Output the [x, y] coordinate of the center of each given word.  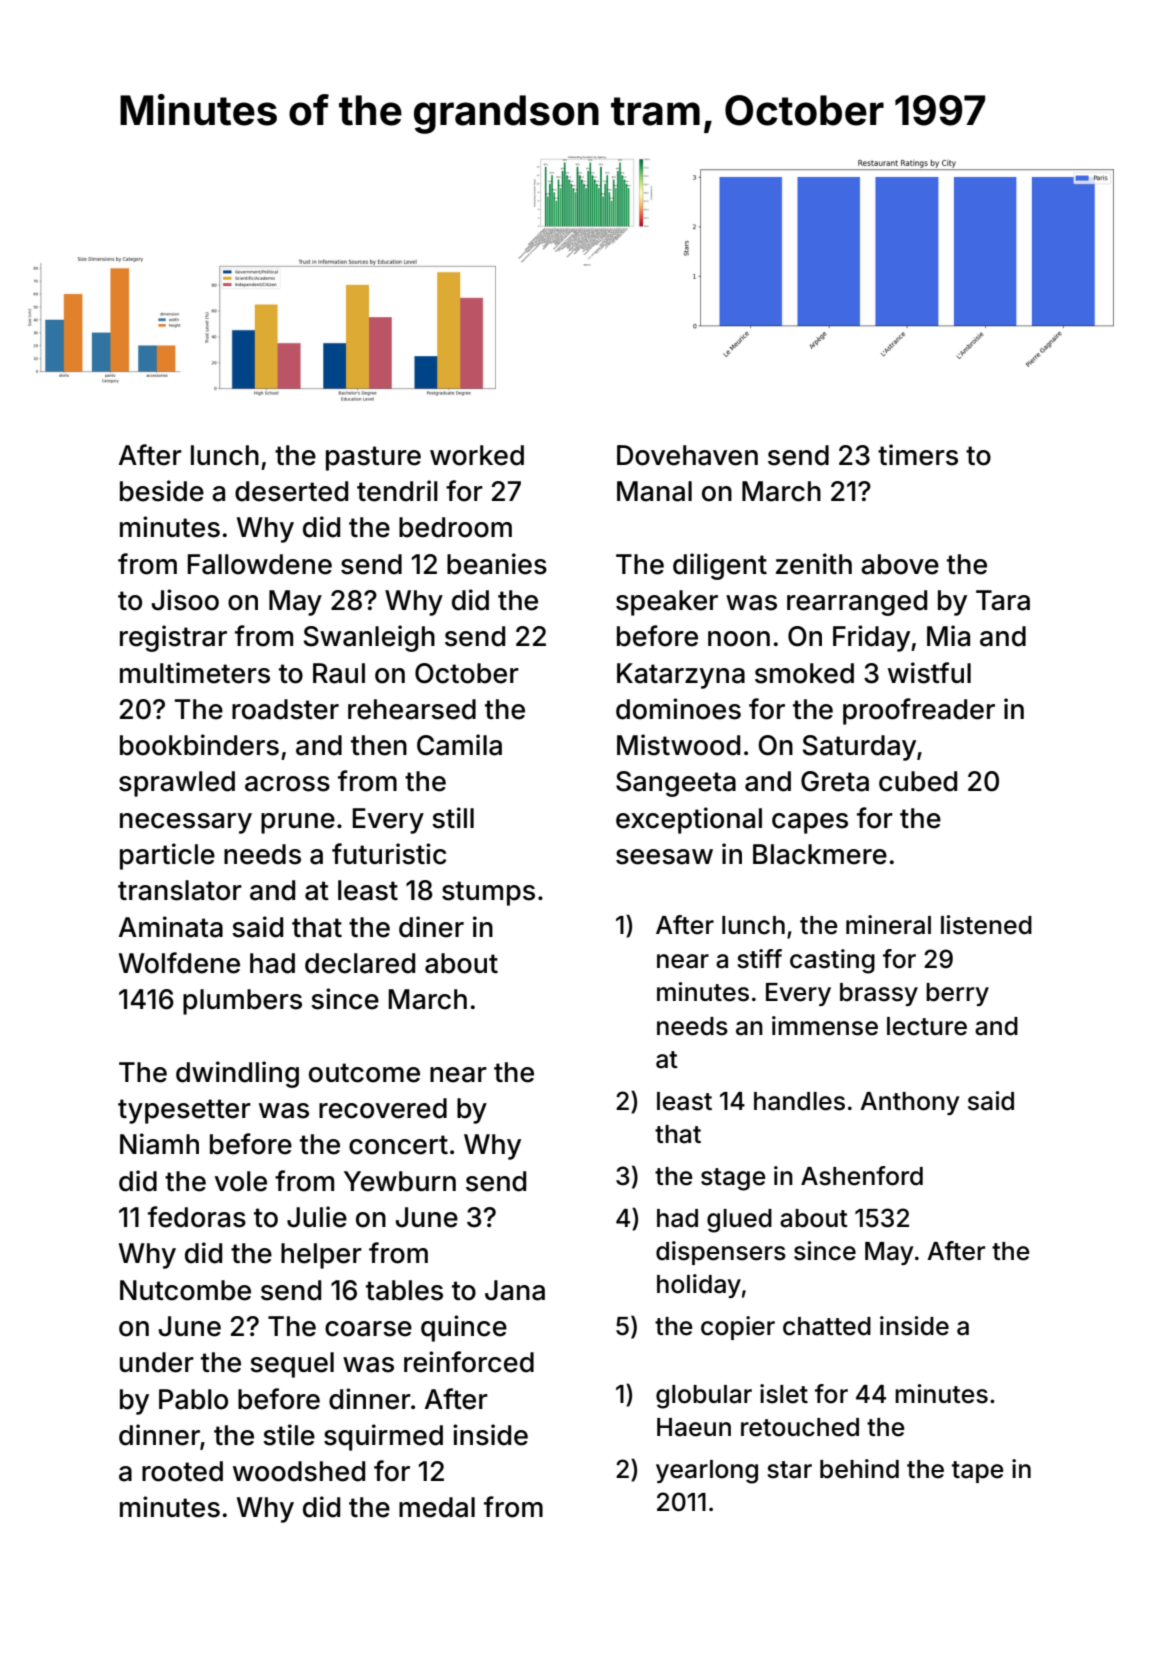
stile [289, 1435]
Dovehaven [687, 455]
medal [437, 1507]
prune [298, 823]
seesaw [664, 857]
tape [978, 1472]
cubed [918, 781]
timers [918, 455]
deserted [291, 491]
